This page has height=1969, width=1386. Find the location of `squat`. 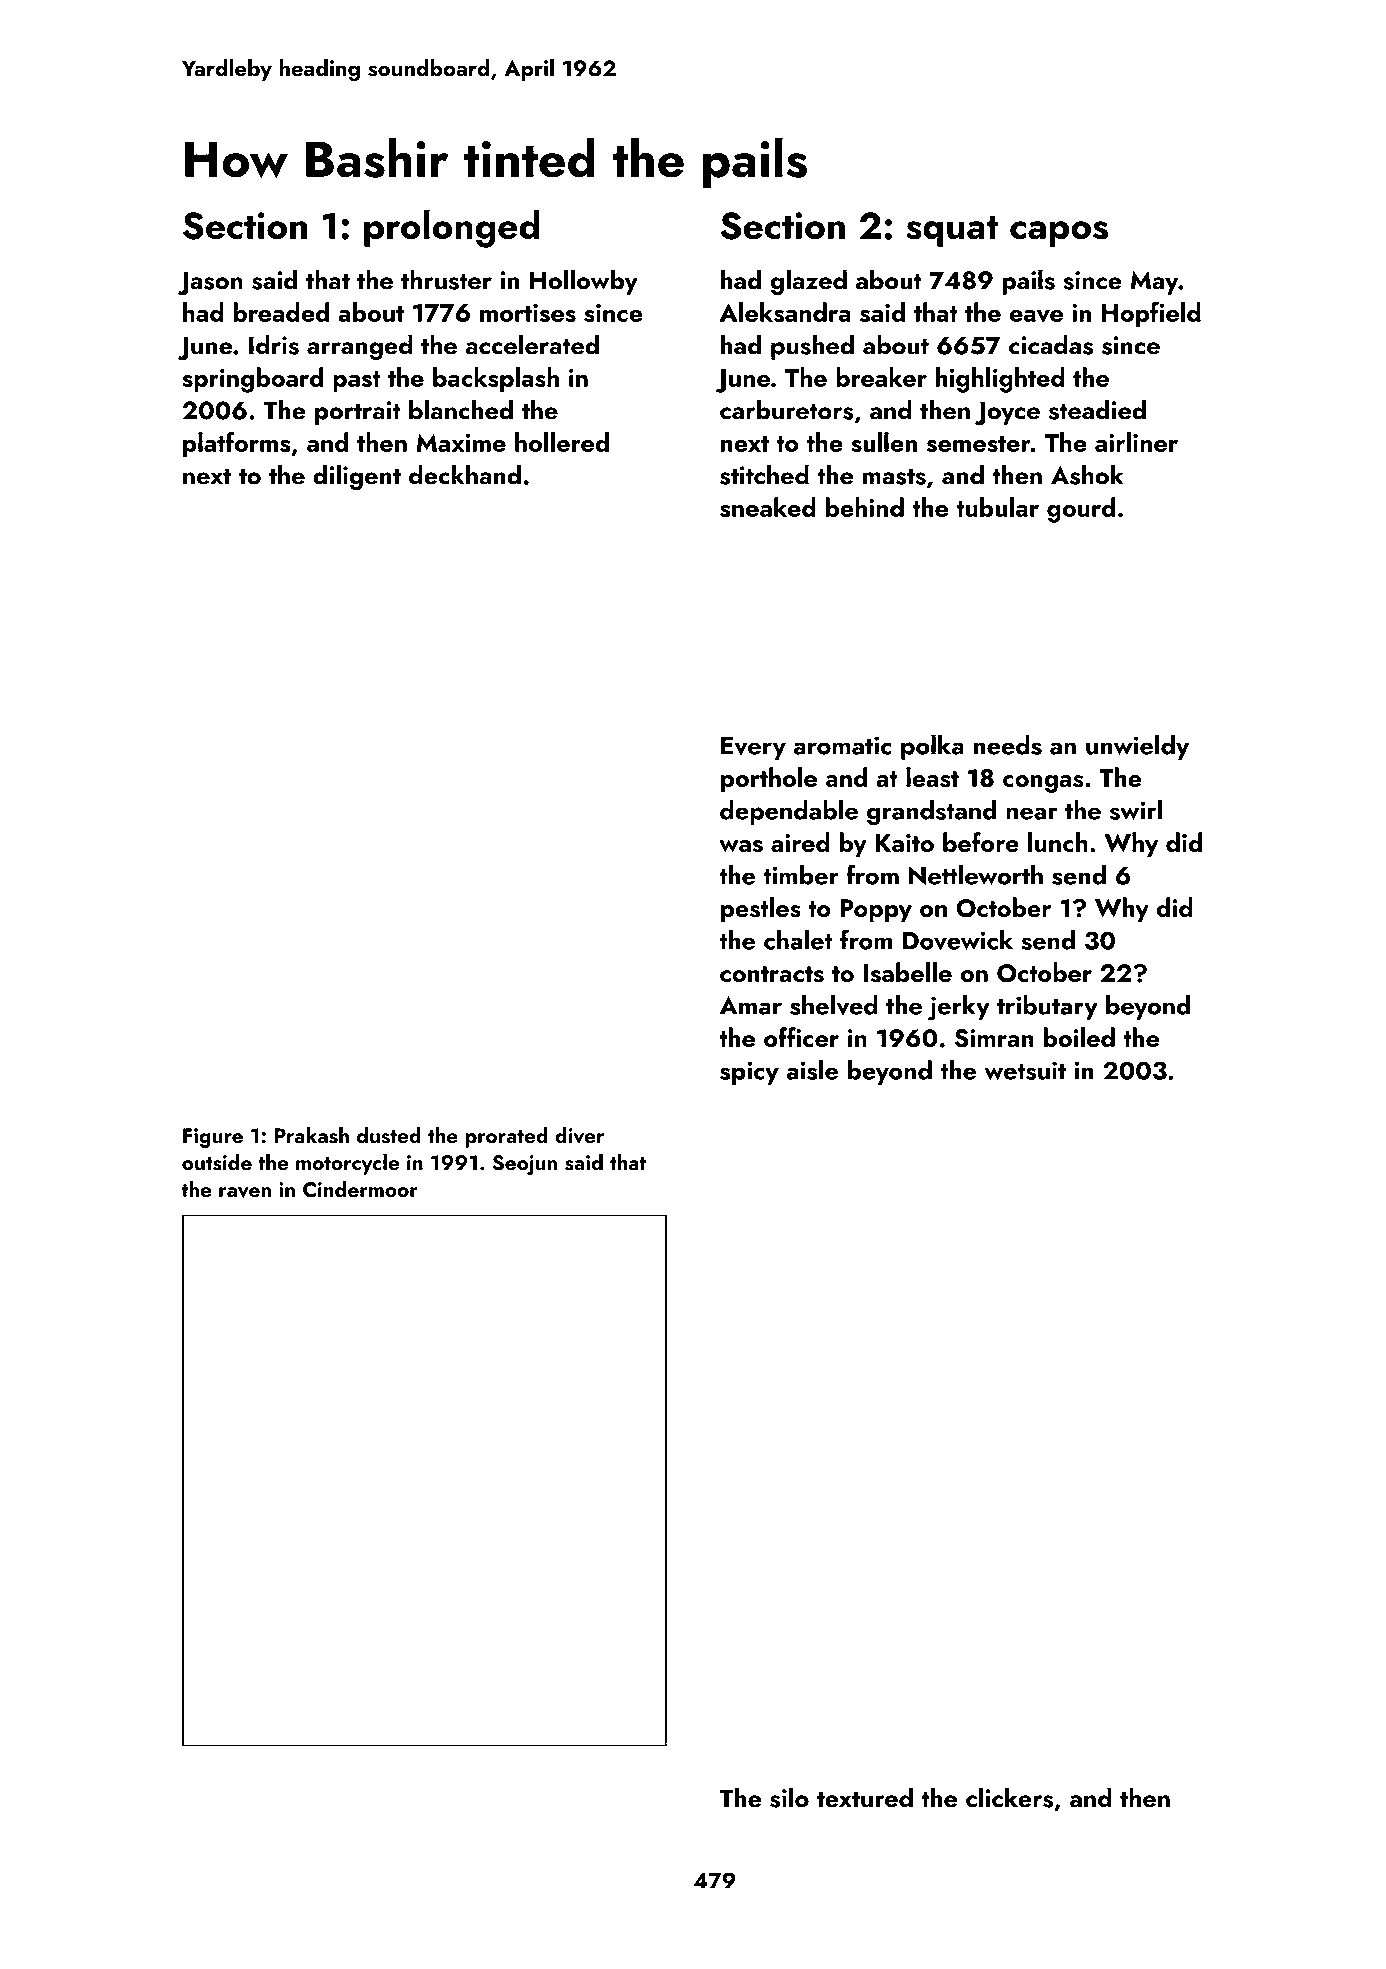

squat is located at coordinates (952, 231).
